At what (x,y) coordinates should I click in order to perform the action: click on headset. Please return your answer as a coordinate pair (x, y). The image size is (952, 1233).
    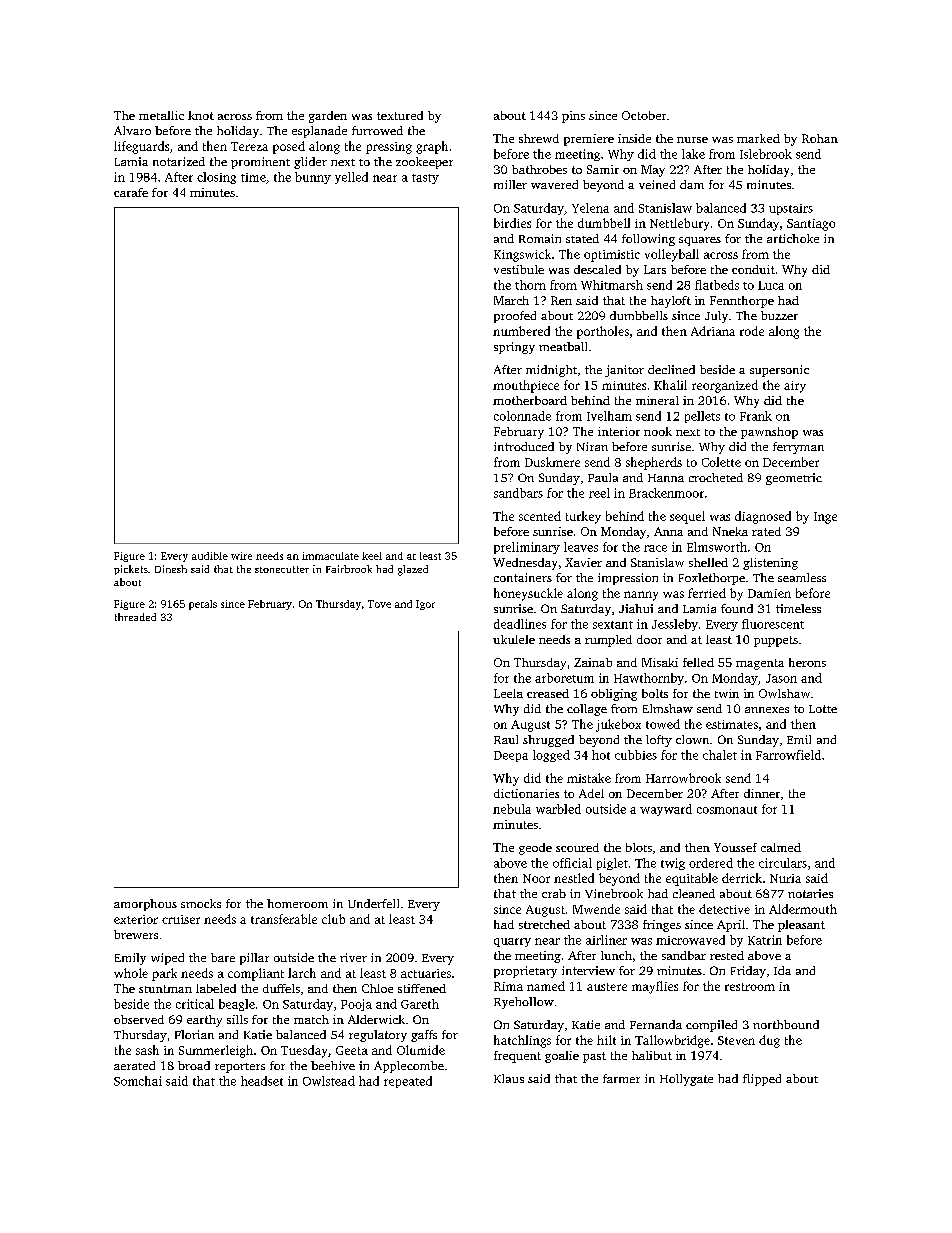
    Looking at the image, I should click on (262, 1081).
